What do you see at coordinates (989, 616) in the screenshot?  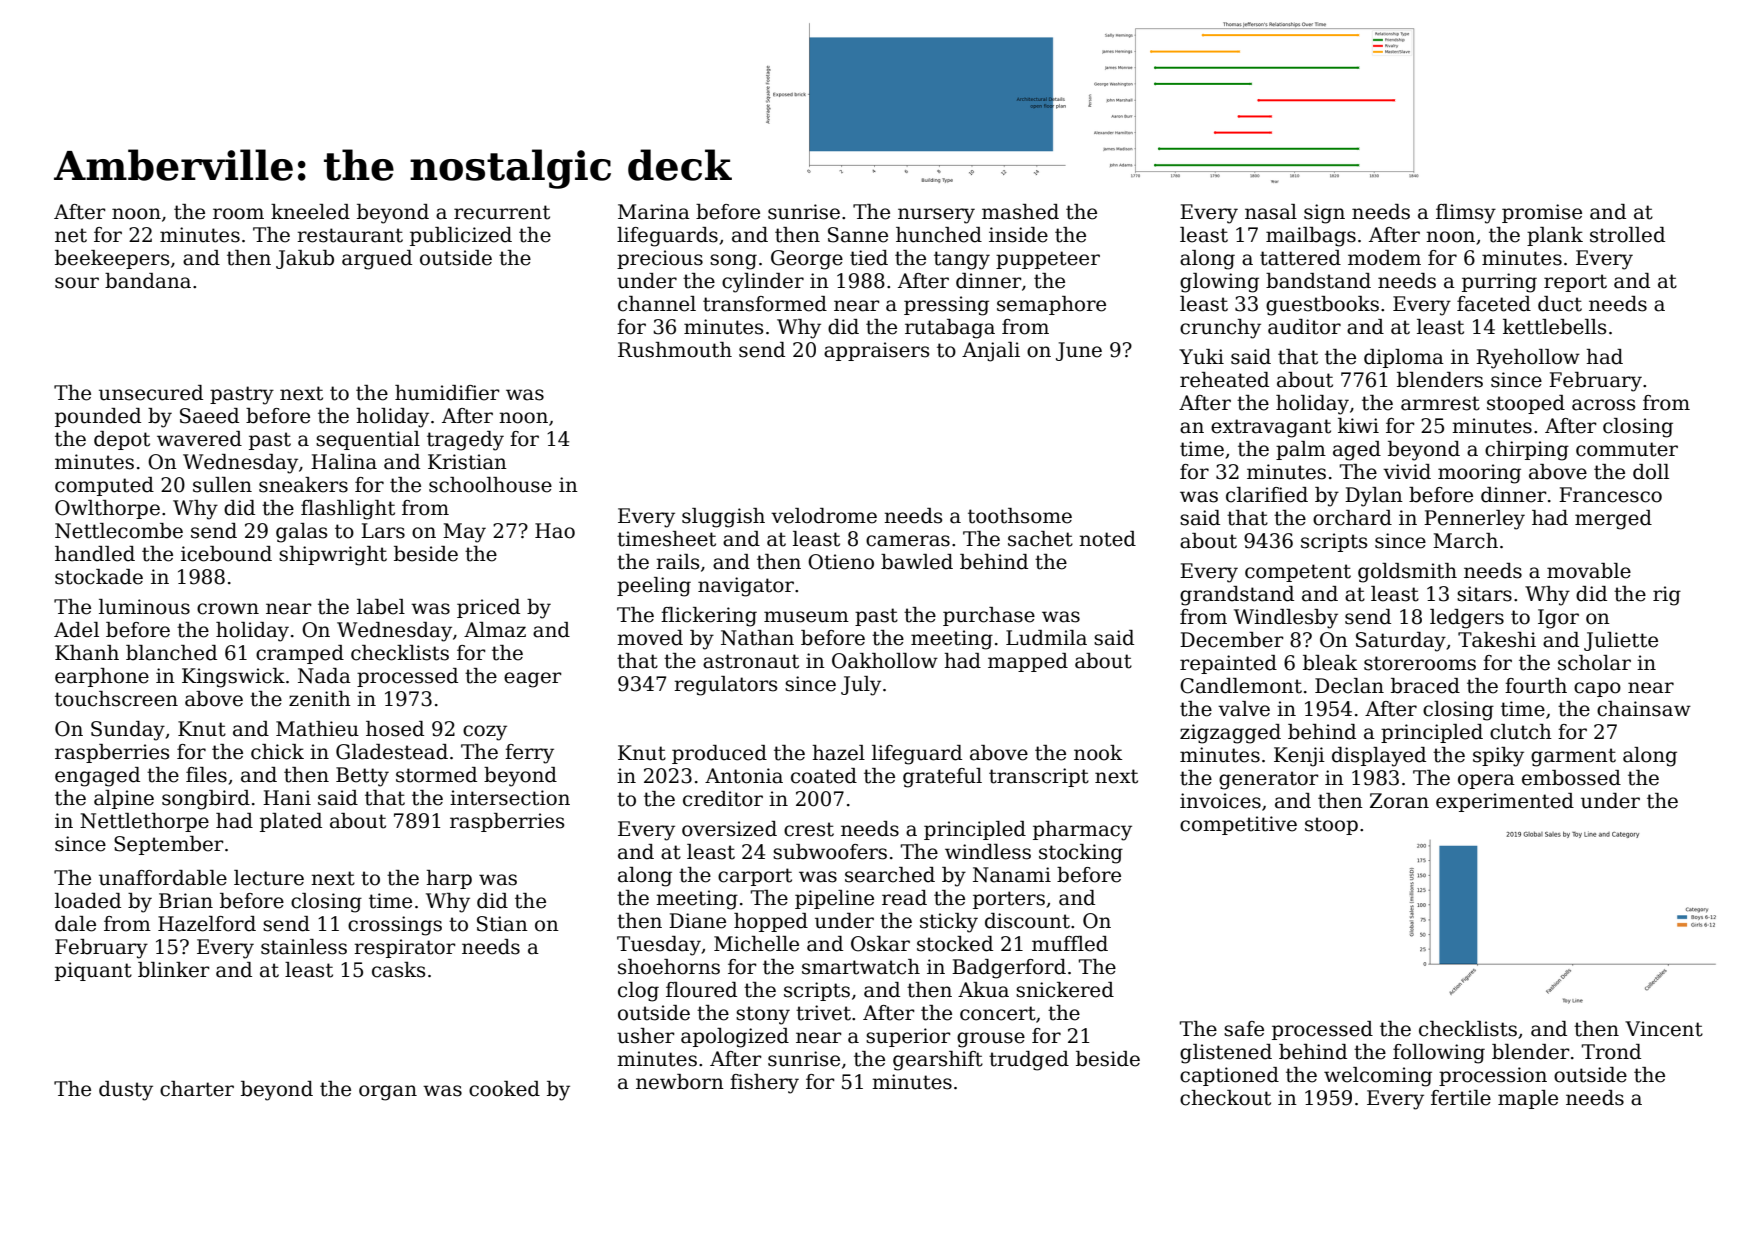 I see `purchase` at bounding box center [989, 616].
